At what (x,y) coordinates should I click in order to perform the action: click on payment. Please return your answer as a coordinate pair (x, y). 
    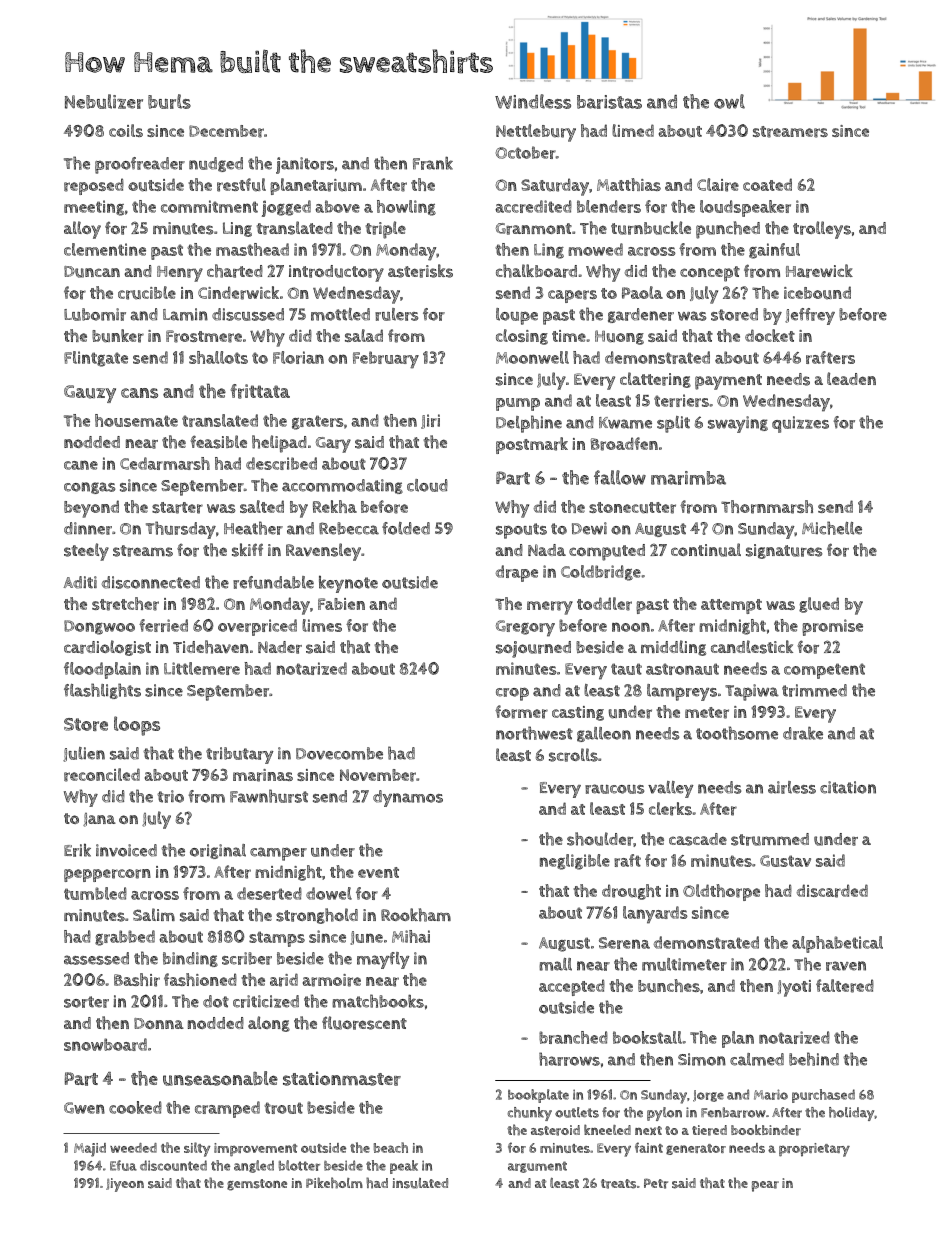
    Looking at the image, I should click on (728, 382).
